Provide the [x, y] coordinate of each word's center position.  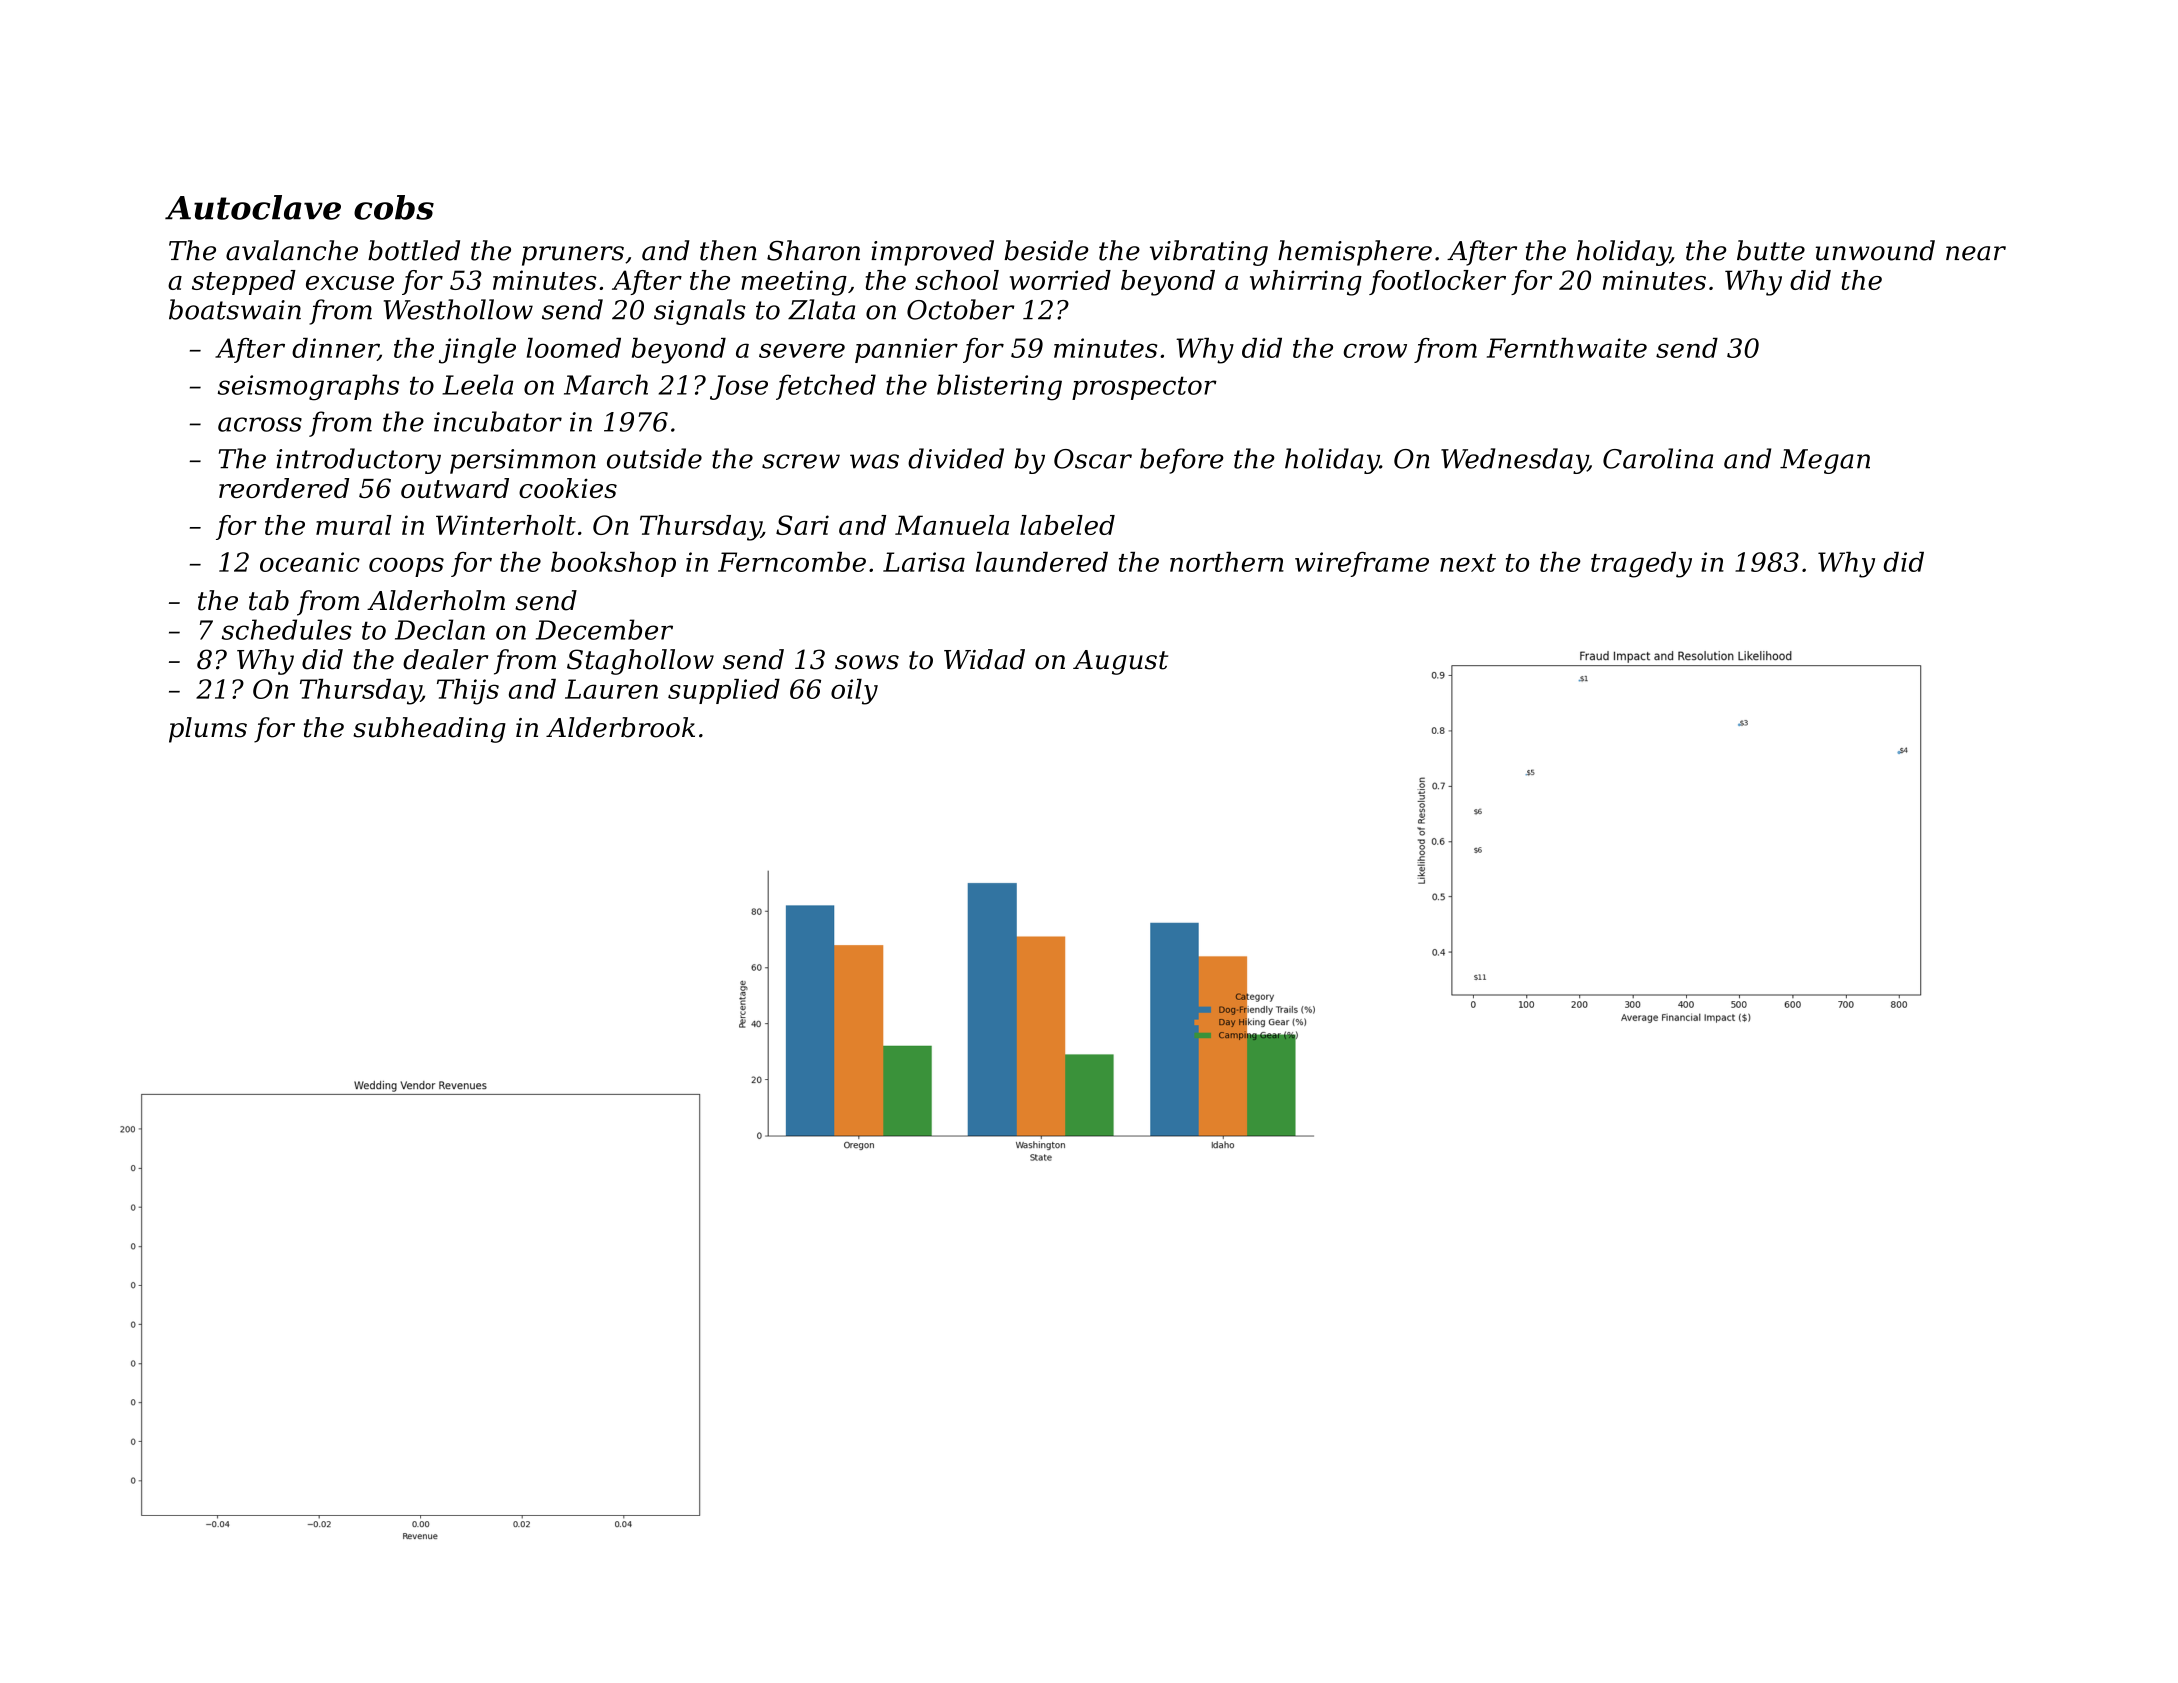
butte [1771, 250]
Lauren [611, 689]
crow [1375, 350]
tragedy [1641, 565]
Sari [802, 525]
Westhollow [458, 309]
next [1468, 563]
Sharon [813, 250]
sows [867, 662]
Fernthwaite [1567, 348]
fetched [826, 387]
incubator [498, 421]
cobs [394, 207]
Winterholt [506, 525]
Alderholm [436, 600]
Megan [1825, 461]
